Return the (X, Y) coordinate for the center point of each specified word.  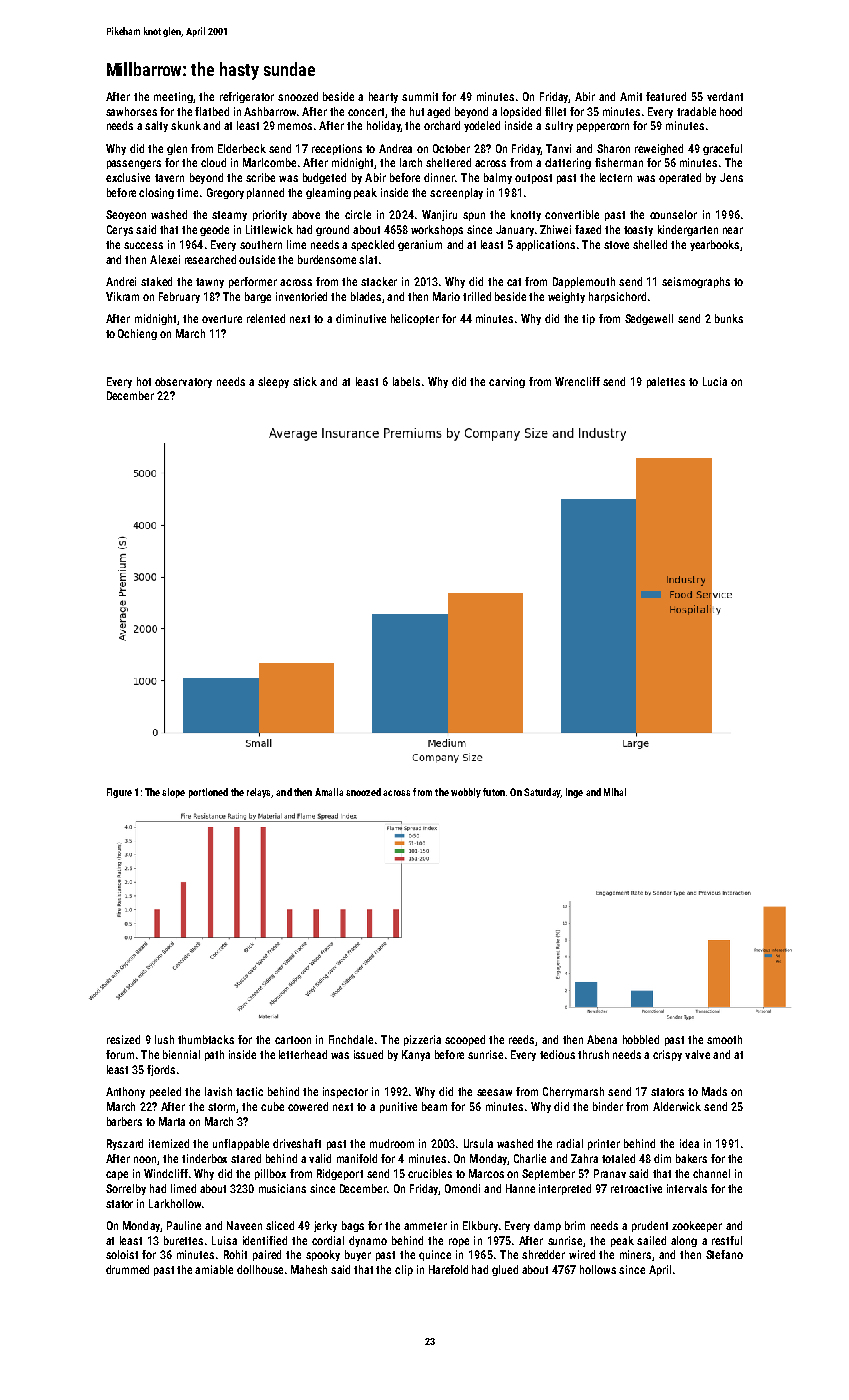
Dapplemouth (584, 282)
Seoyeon (126, 215)
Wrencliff (577, 381)
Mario (446, 296)
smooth (724, 1039)
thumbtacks (206, 1039)
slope (173, 793)
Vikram (122, 296)
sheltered (448, 162)
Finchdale (351, 1039)
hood (731, 111)
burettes (183, 1240)
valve (697, 1054)
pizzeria (422, 1040)
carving (507, 382)
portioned (208, 793)
